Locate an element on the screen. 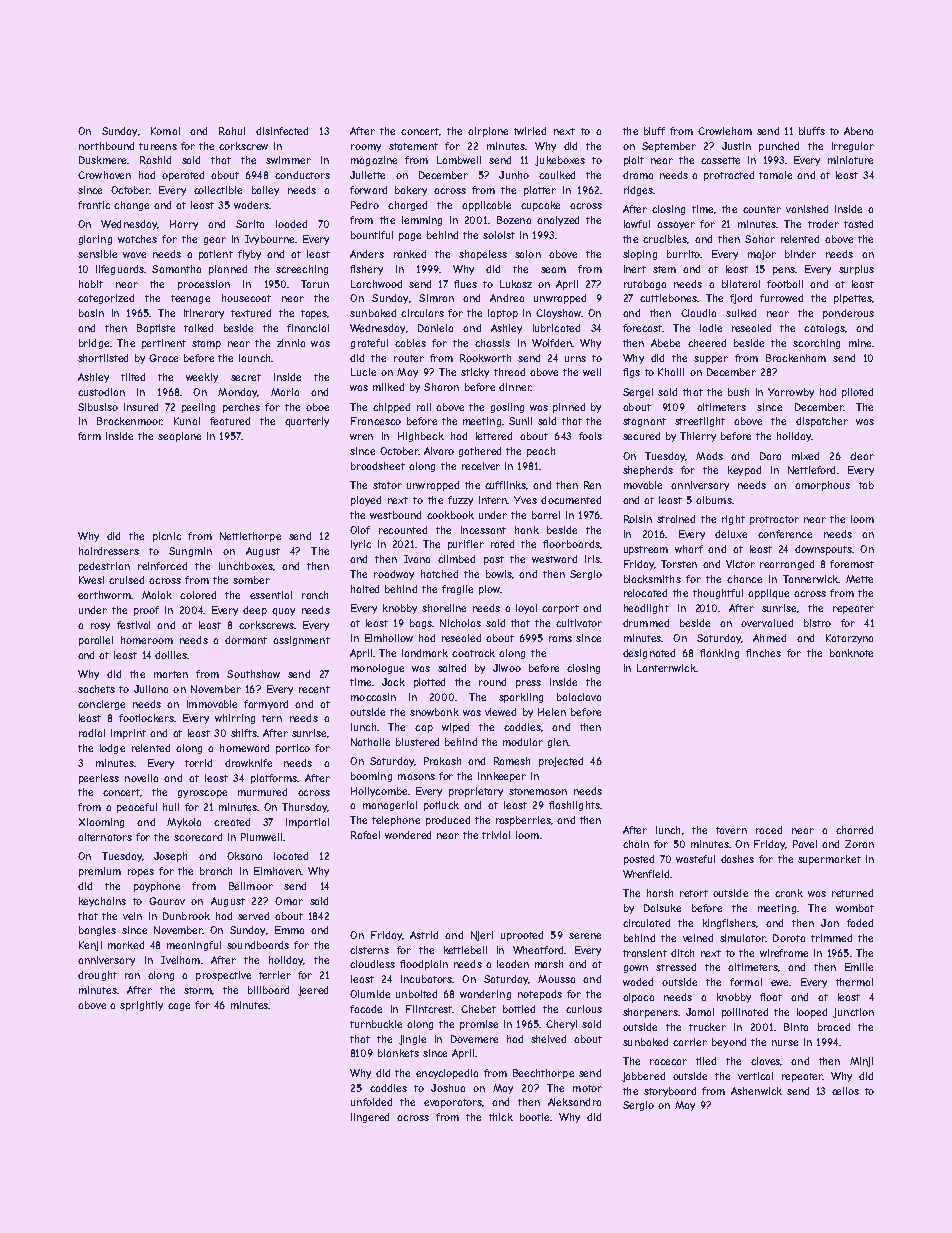  Abena is located at coordinates (858, 131).
